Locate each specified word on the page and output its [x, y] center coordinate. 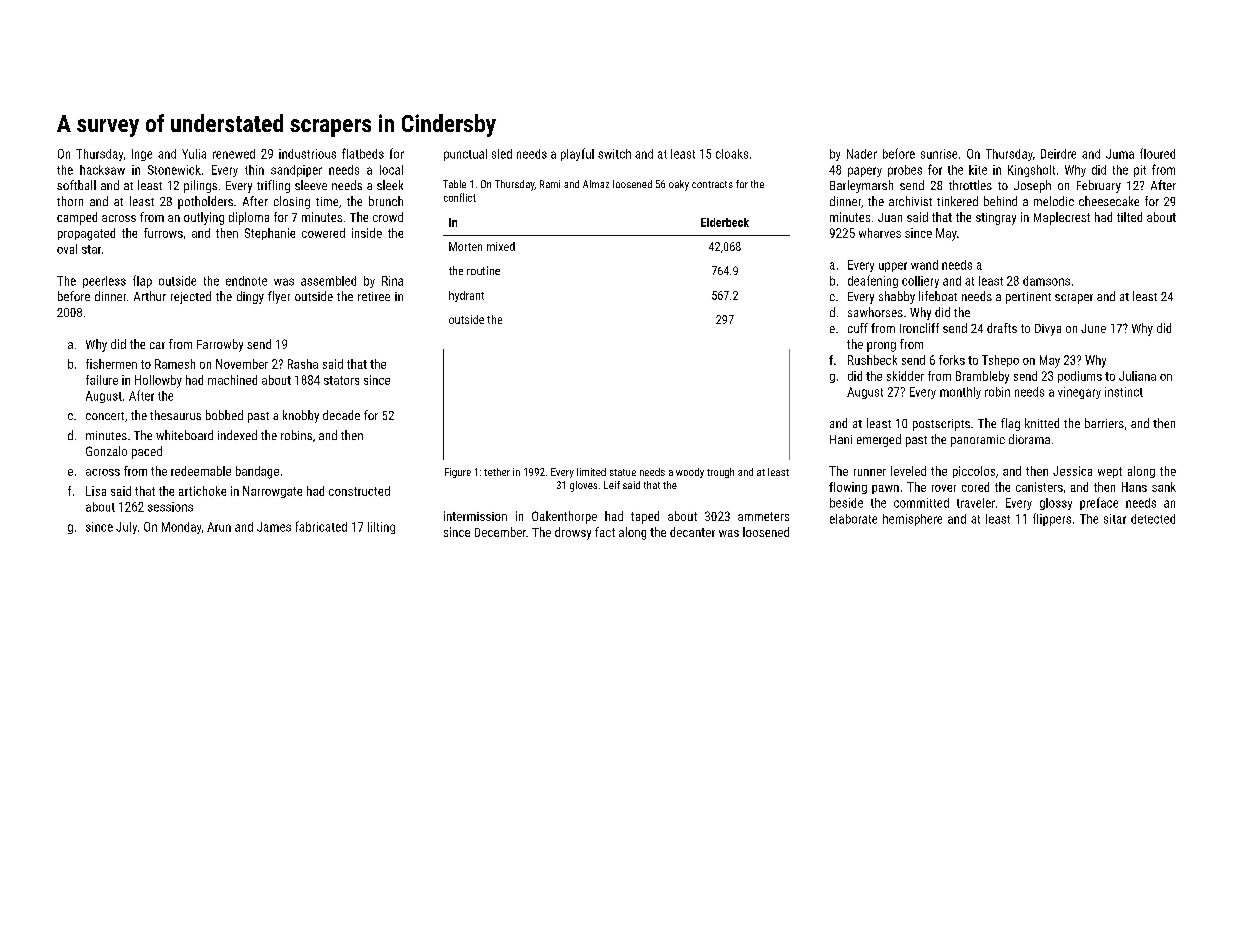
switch [614, 154]
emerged [879, 440]
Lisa [96, 491]
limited [591, 472]
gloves [583, 486]
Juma [1120, 154]
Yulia [194, 154]
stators [341, 380]
